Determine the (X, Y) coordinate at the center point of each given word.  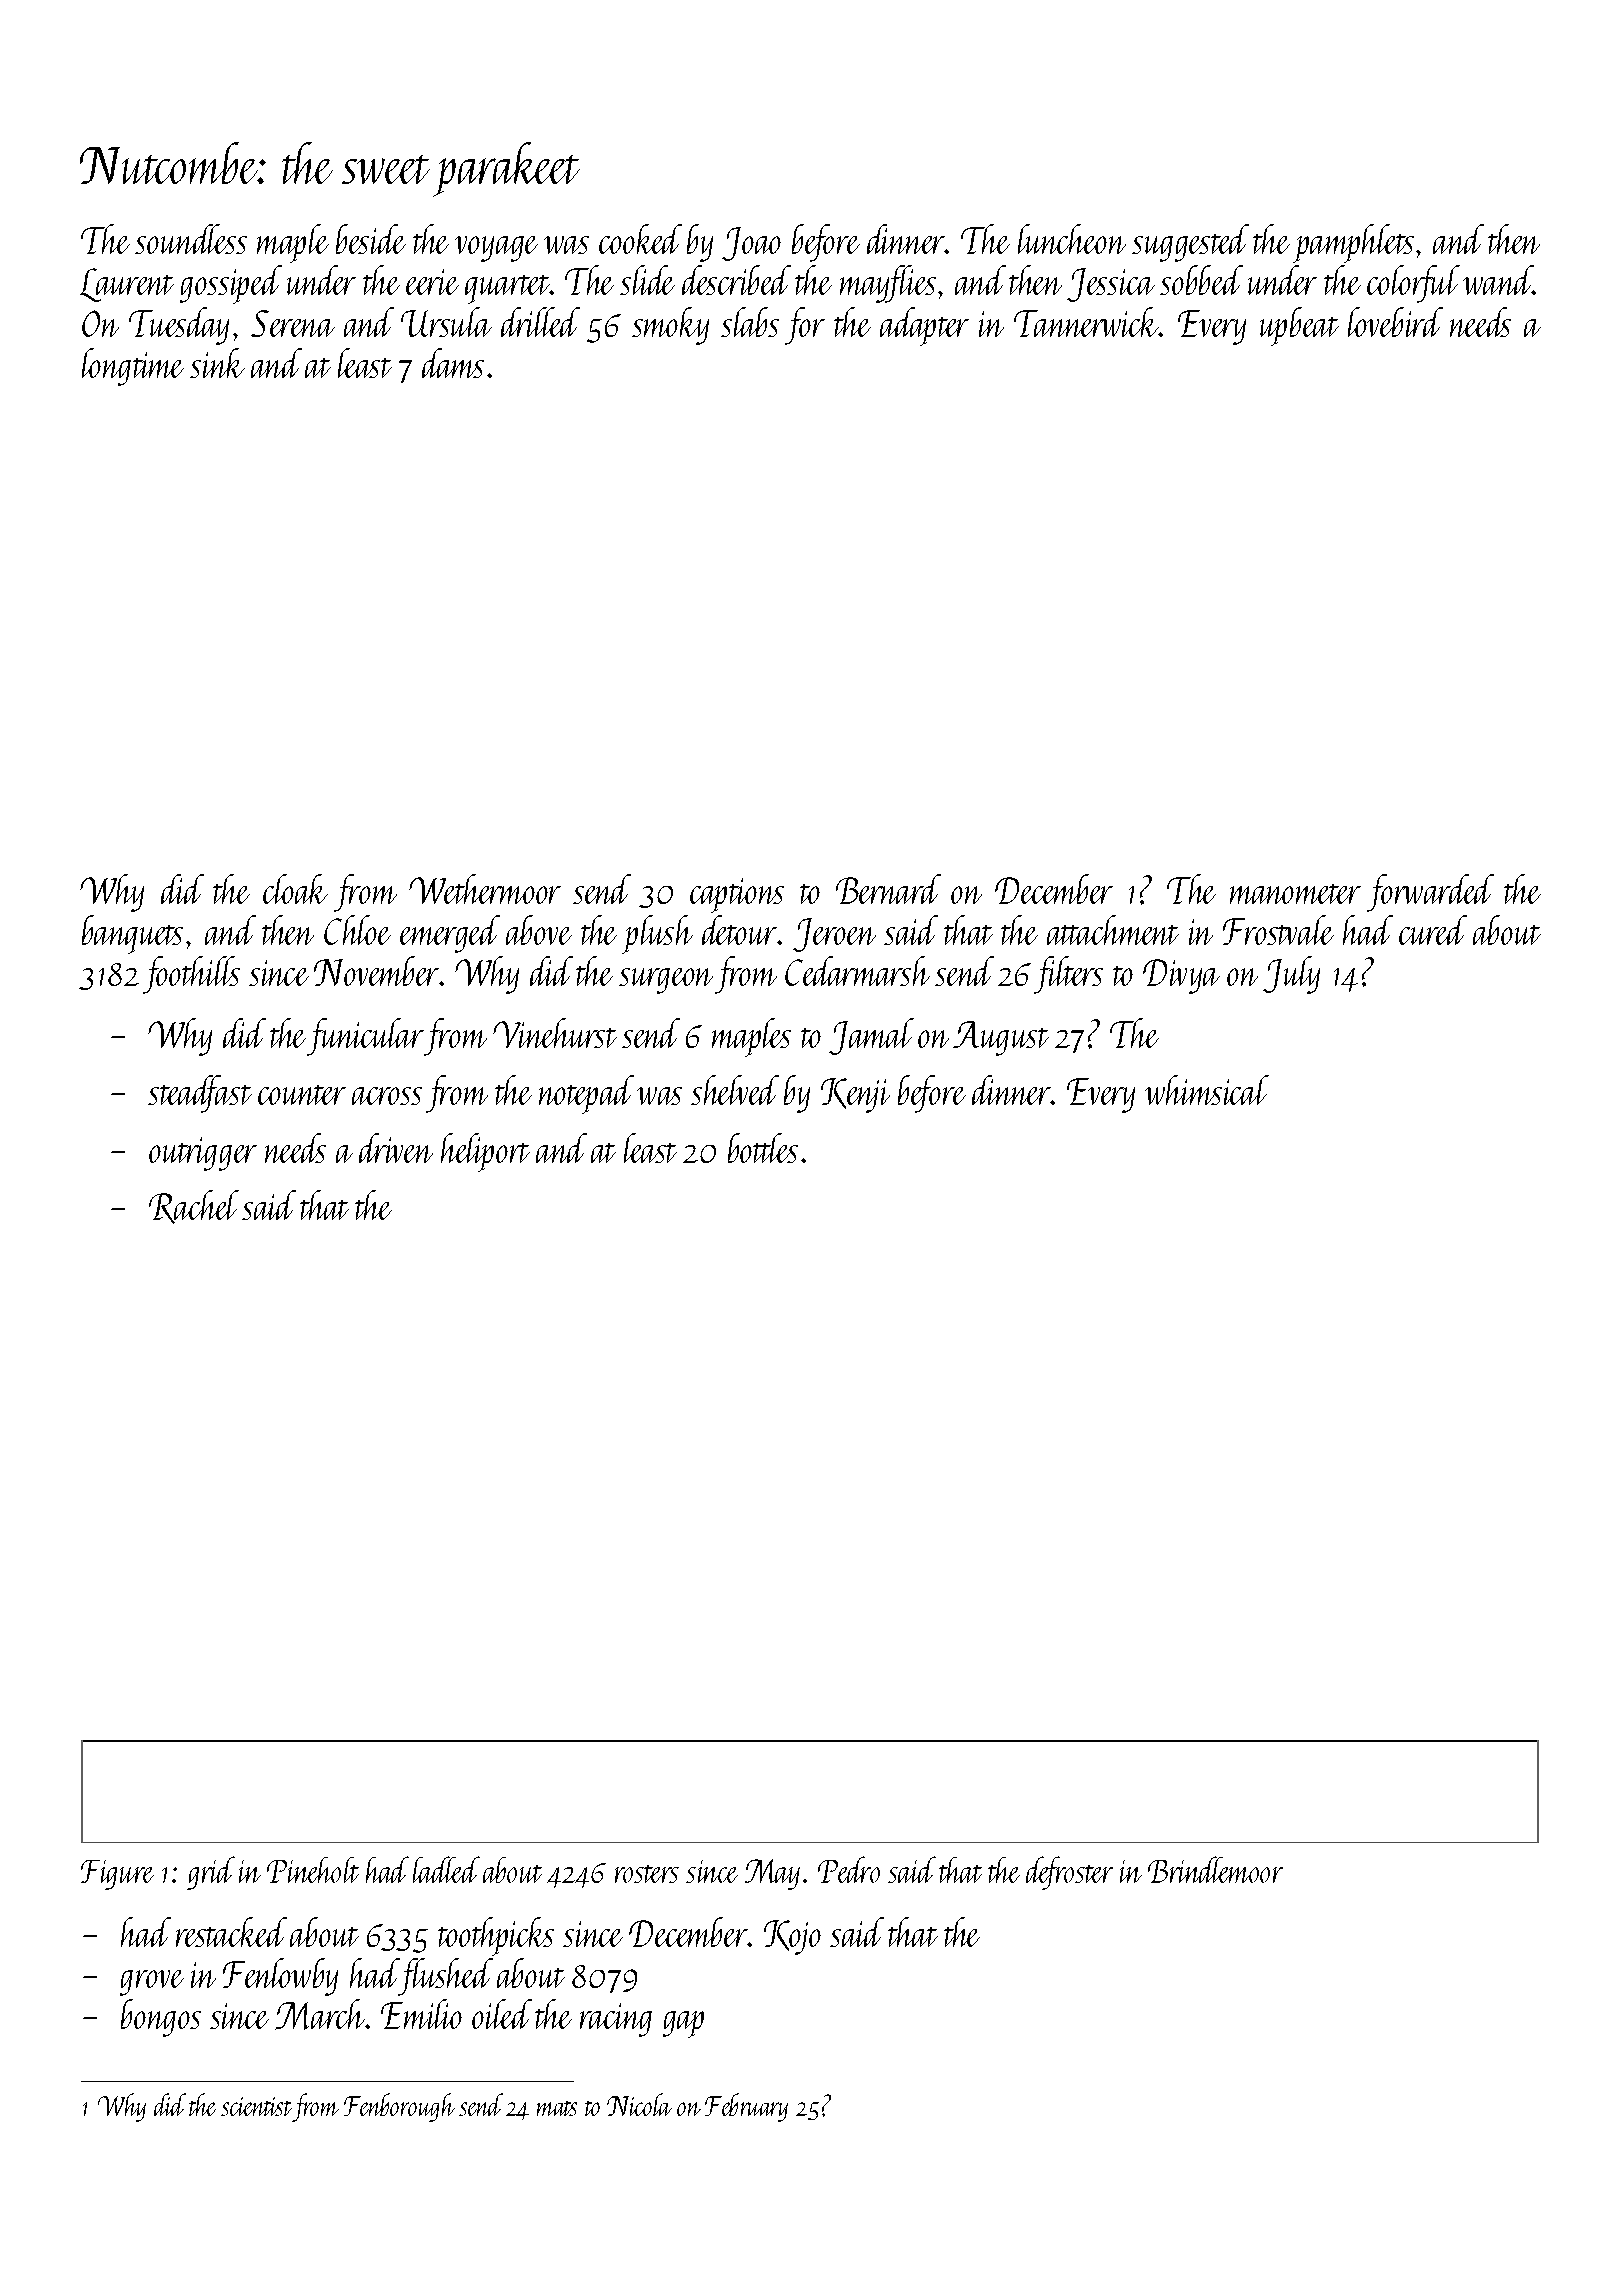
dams (453, 363)
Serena (293, 323)
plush (657, 934)
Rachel (194, 1207)
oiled (502, 2014)
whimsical (1207, 1090)
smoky (670, 326)
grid (211, 1873)
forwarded (1430, 893)
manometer (1295, 894)
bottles (763, 1148)
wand (1498, 280)
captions (737, 895)
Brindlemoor (1215, 1869)
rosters (647, 1874)
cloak (295, 889)
